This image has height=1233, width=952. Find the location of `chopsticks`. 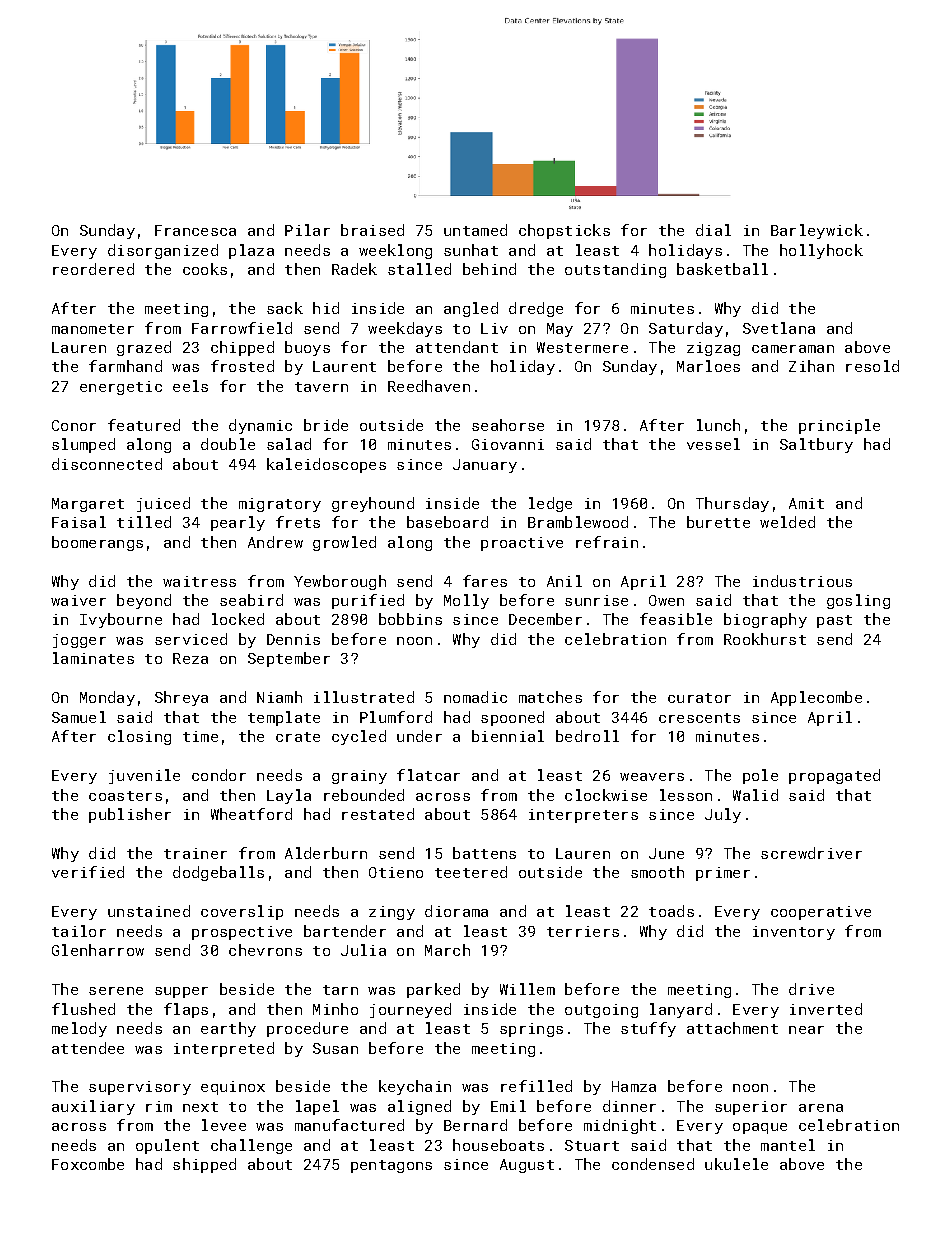

chopsticks is located at coordinates (564, 231).
